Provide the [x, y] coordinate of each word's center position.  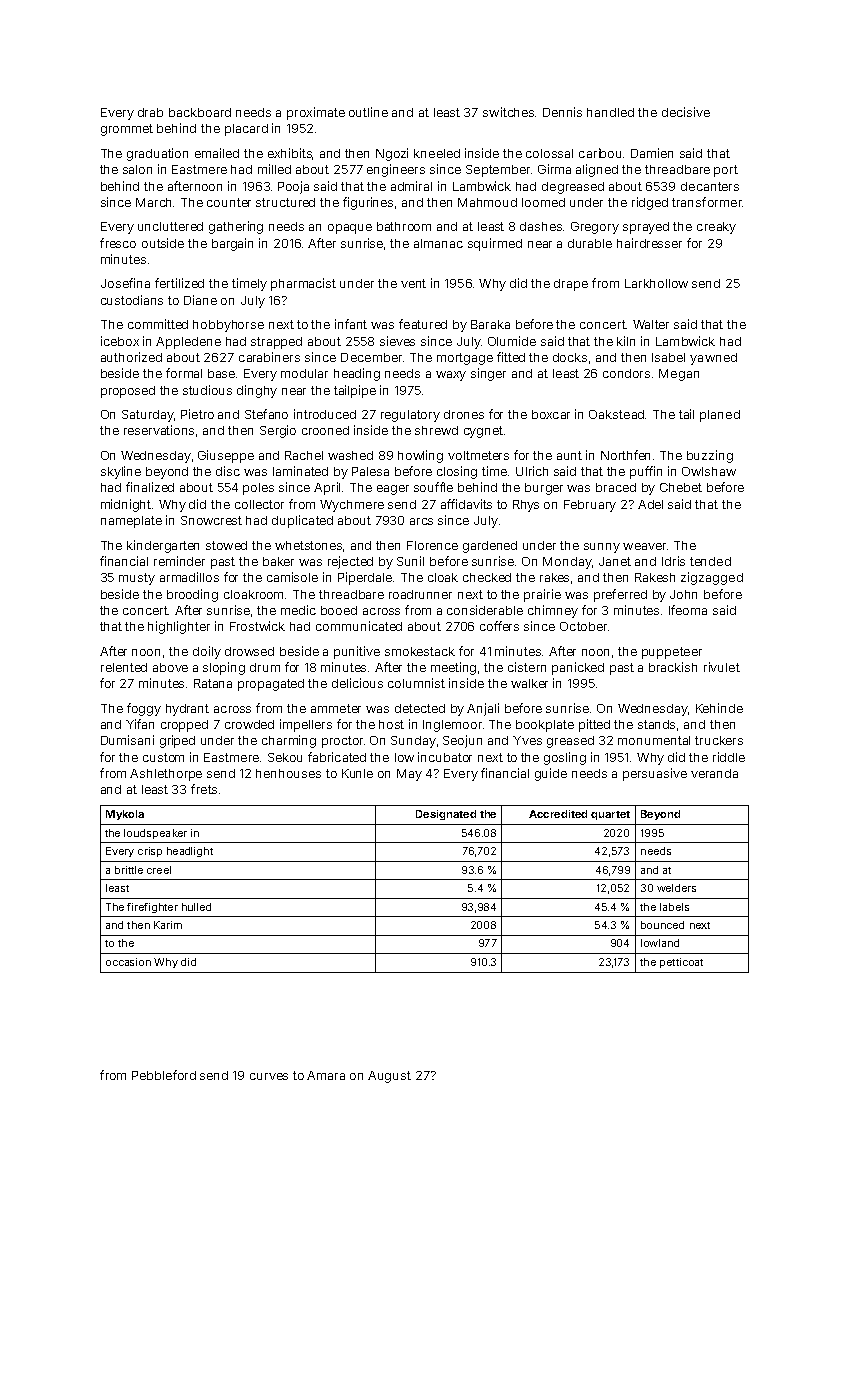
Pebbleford [164, 1075]
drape [571, 285]
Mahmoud [487, 202]
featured [423, 324]
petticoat [681, 963]
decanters [710, 186]
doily [207, 652]
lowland [660, 943]
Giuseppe [226, 456]
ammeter [336, 708]
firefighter [152, 908]
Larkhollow [656, 283]
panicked [578, 668]
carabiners [269, 357]
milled [274, 169]
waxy [451, 376]
